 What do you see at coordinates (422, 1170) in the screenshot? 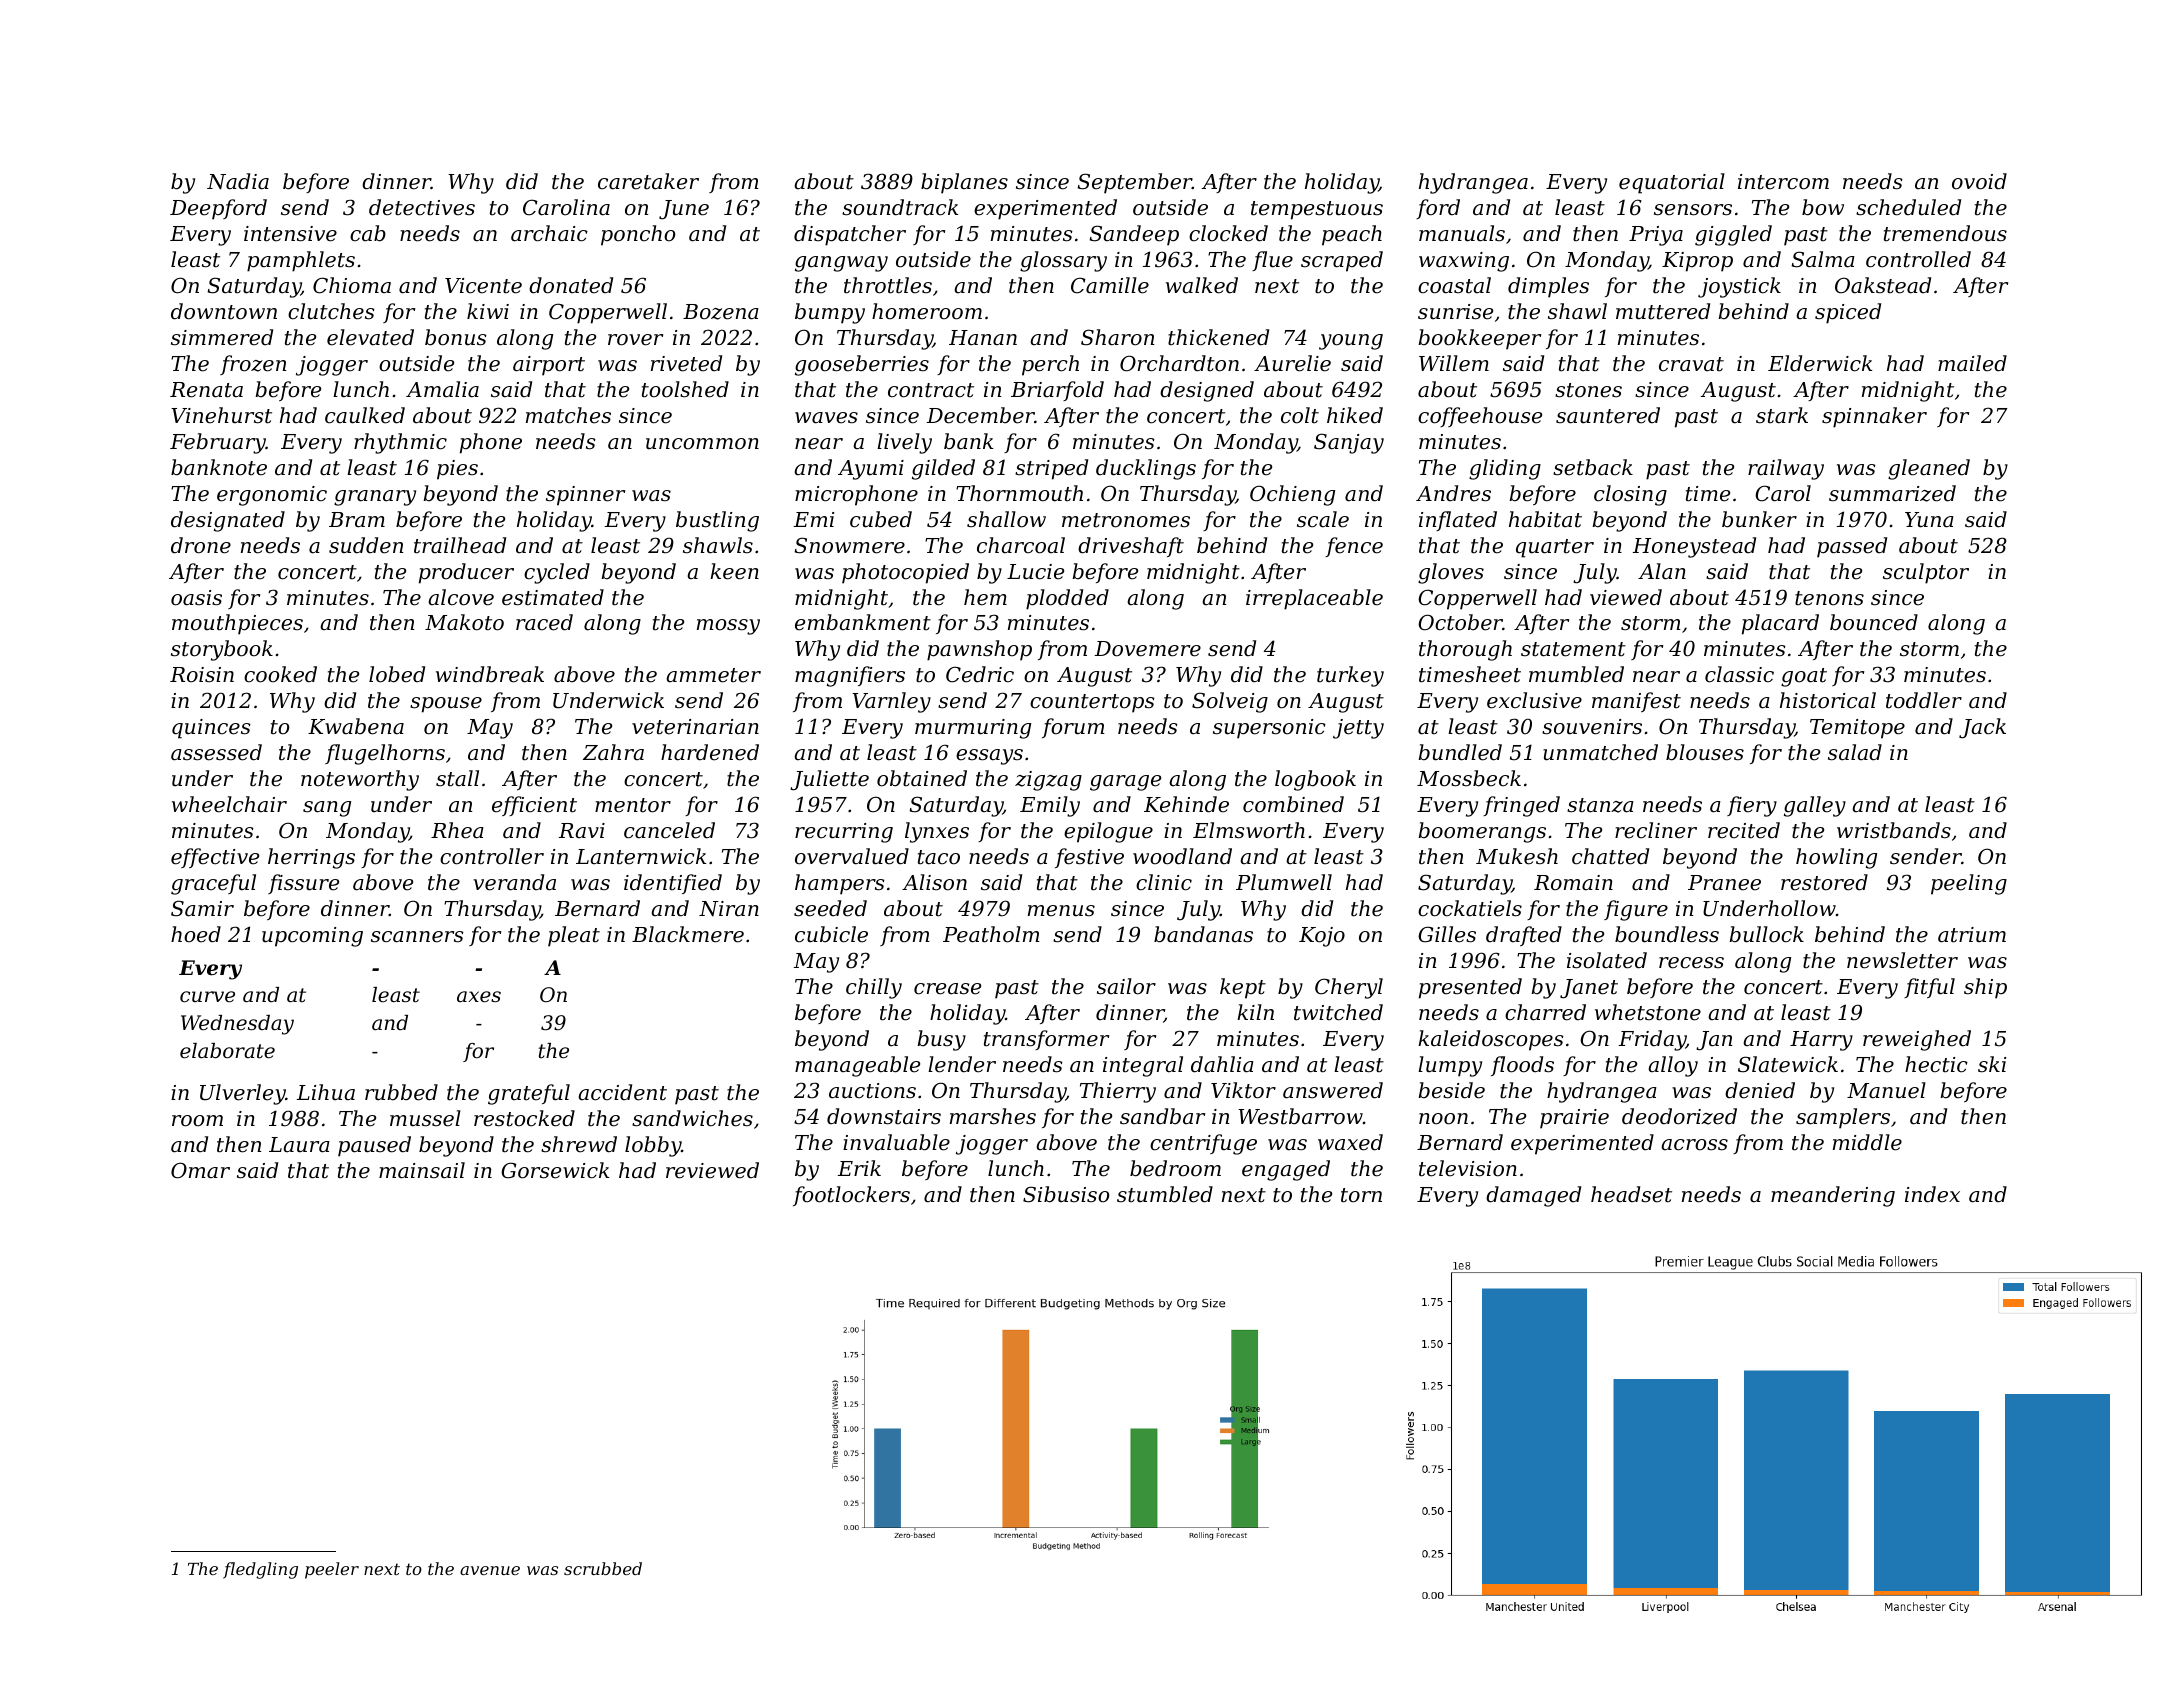
I see `mainsail` at bounding box center [422, 1170].
